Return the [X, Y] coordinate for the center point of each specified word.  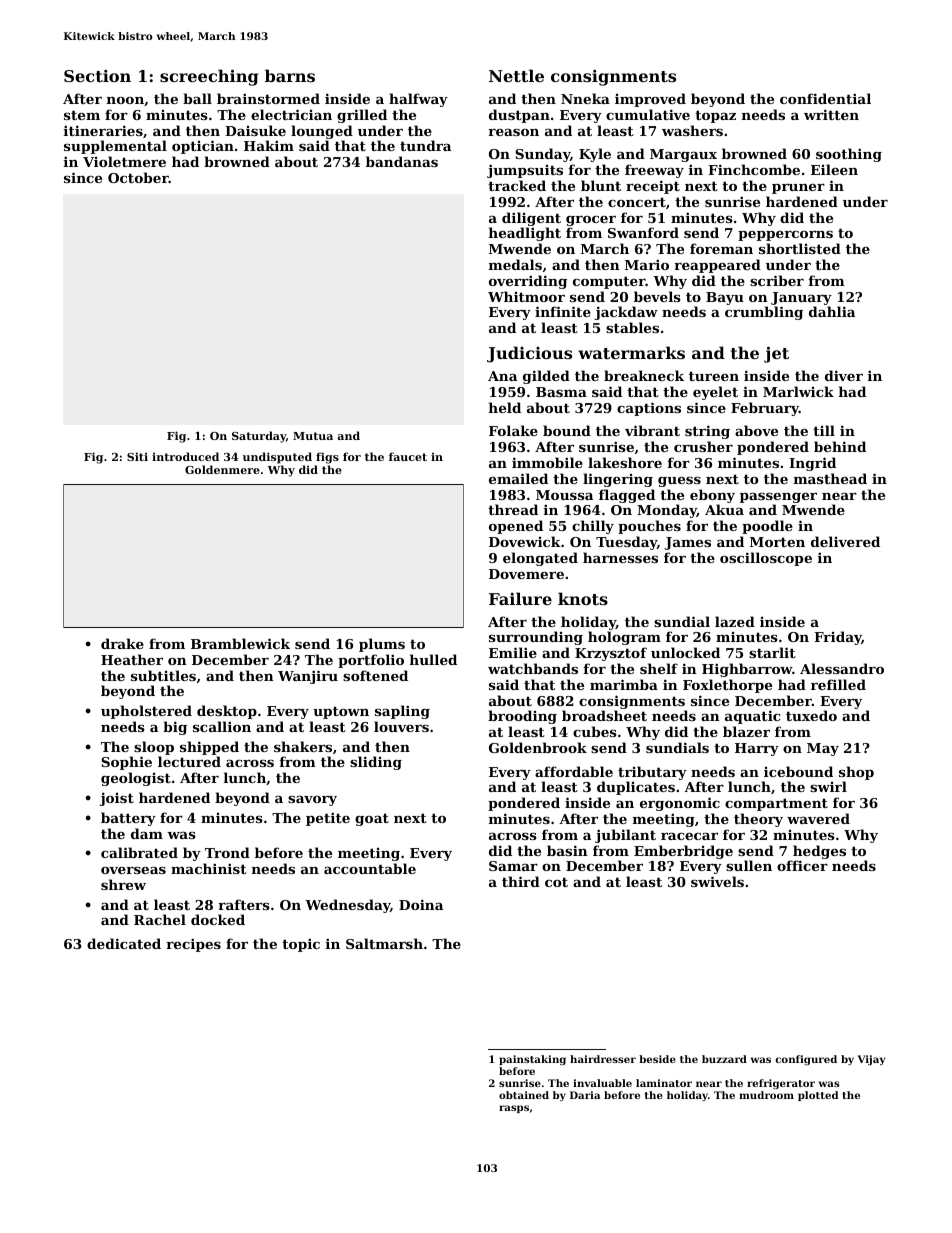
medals [515, 264]
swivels [717, 881]
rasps [514, 1109]
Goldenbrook [538, 747]
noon [125, 100]
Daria [585, 1095]
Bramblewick [240, 643]
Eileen [834, 169]
